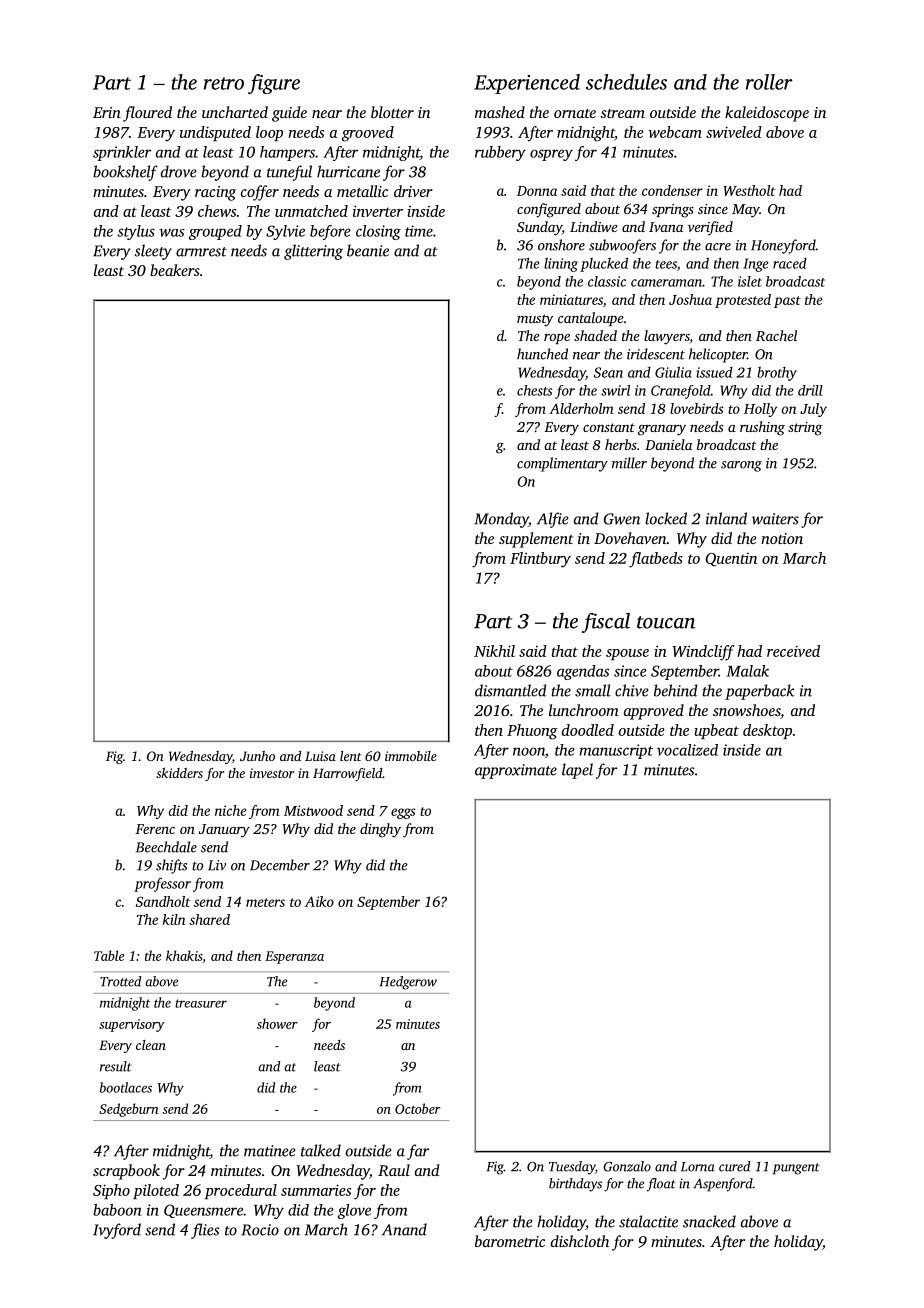  I want to click on Junho, so click(257, 756).
